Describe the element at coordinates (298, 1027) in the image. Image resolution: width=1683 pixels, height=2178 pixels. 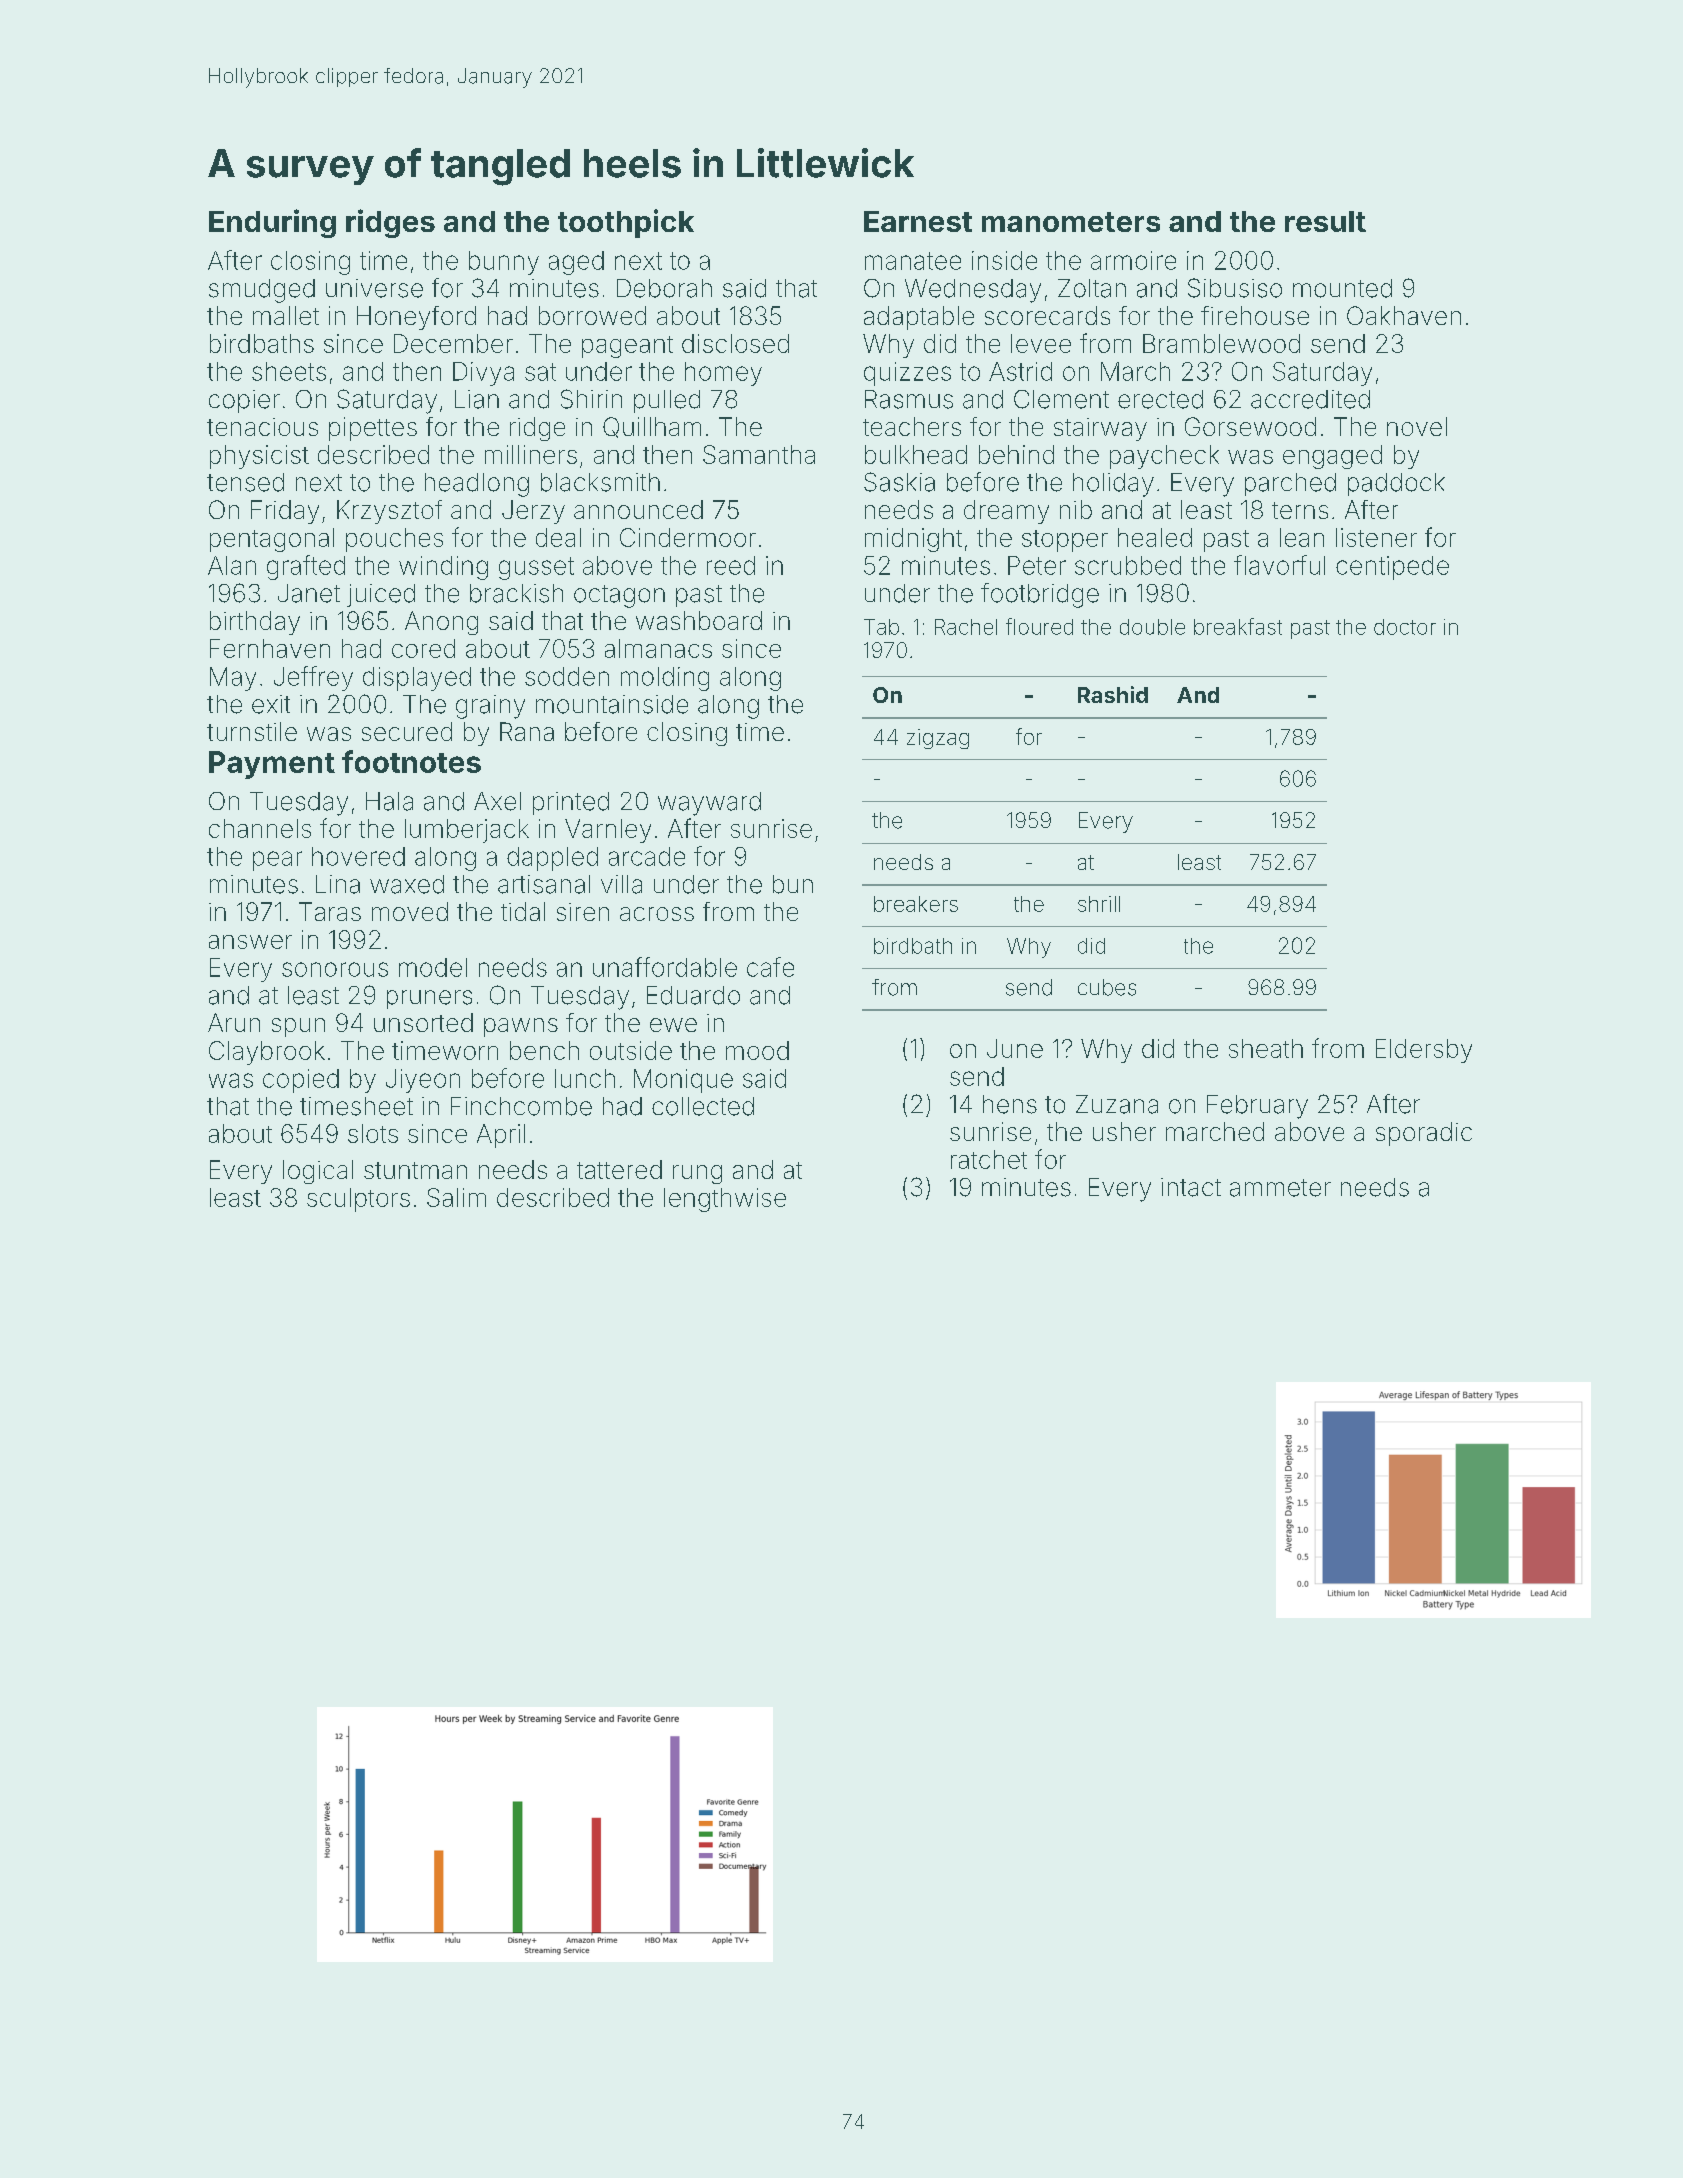
I see `spun` at that location.
